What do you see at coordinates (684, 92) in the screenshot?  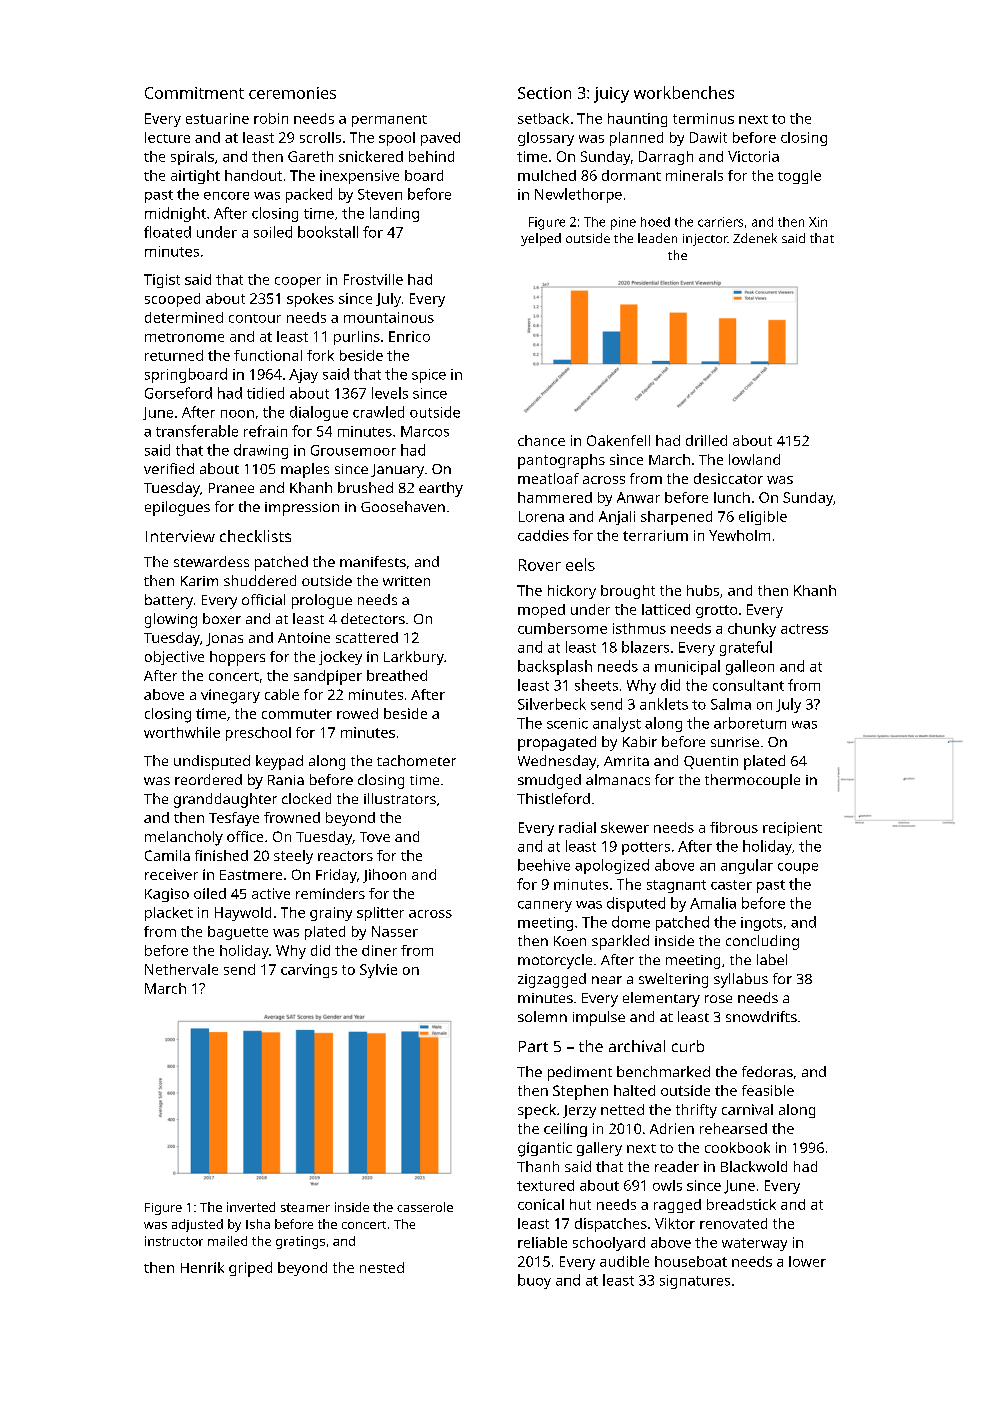 I see `workbenches` at bounding box center [684, 92].
